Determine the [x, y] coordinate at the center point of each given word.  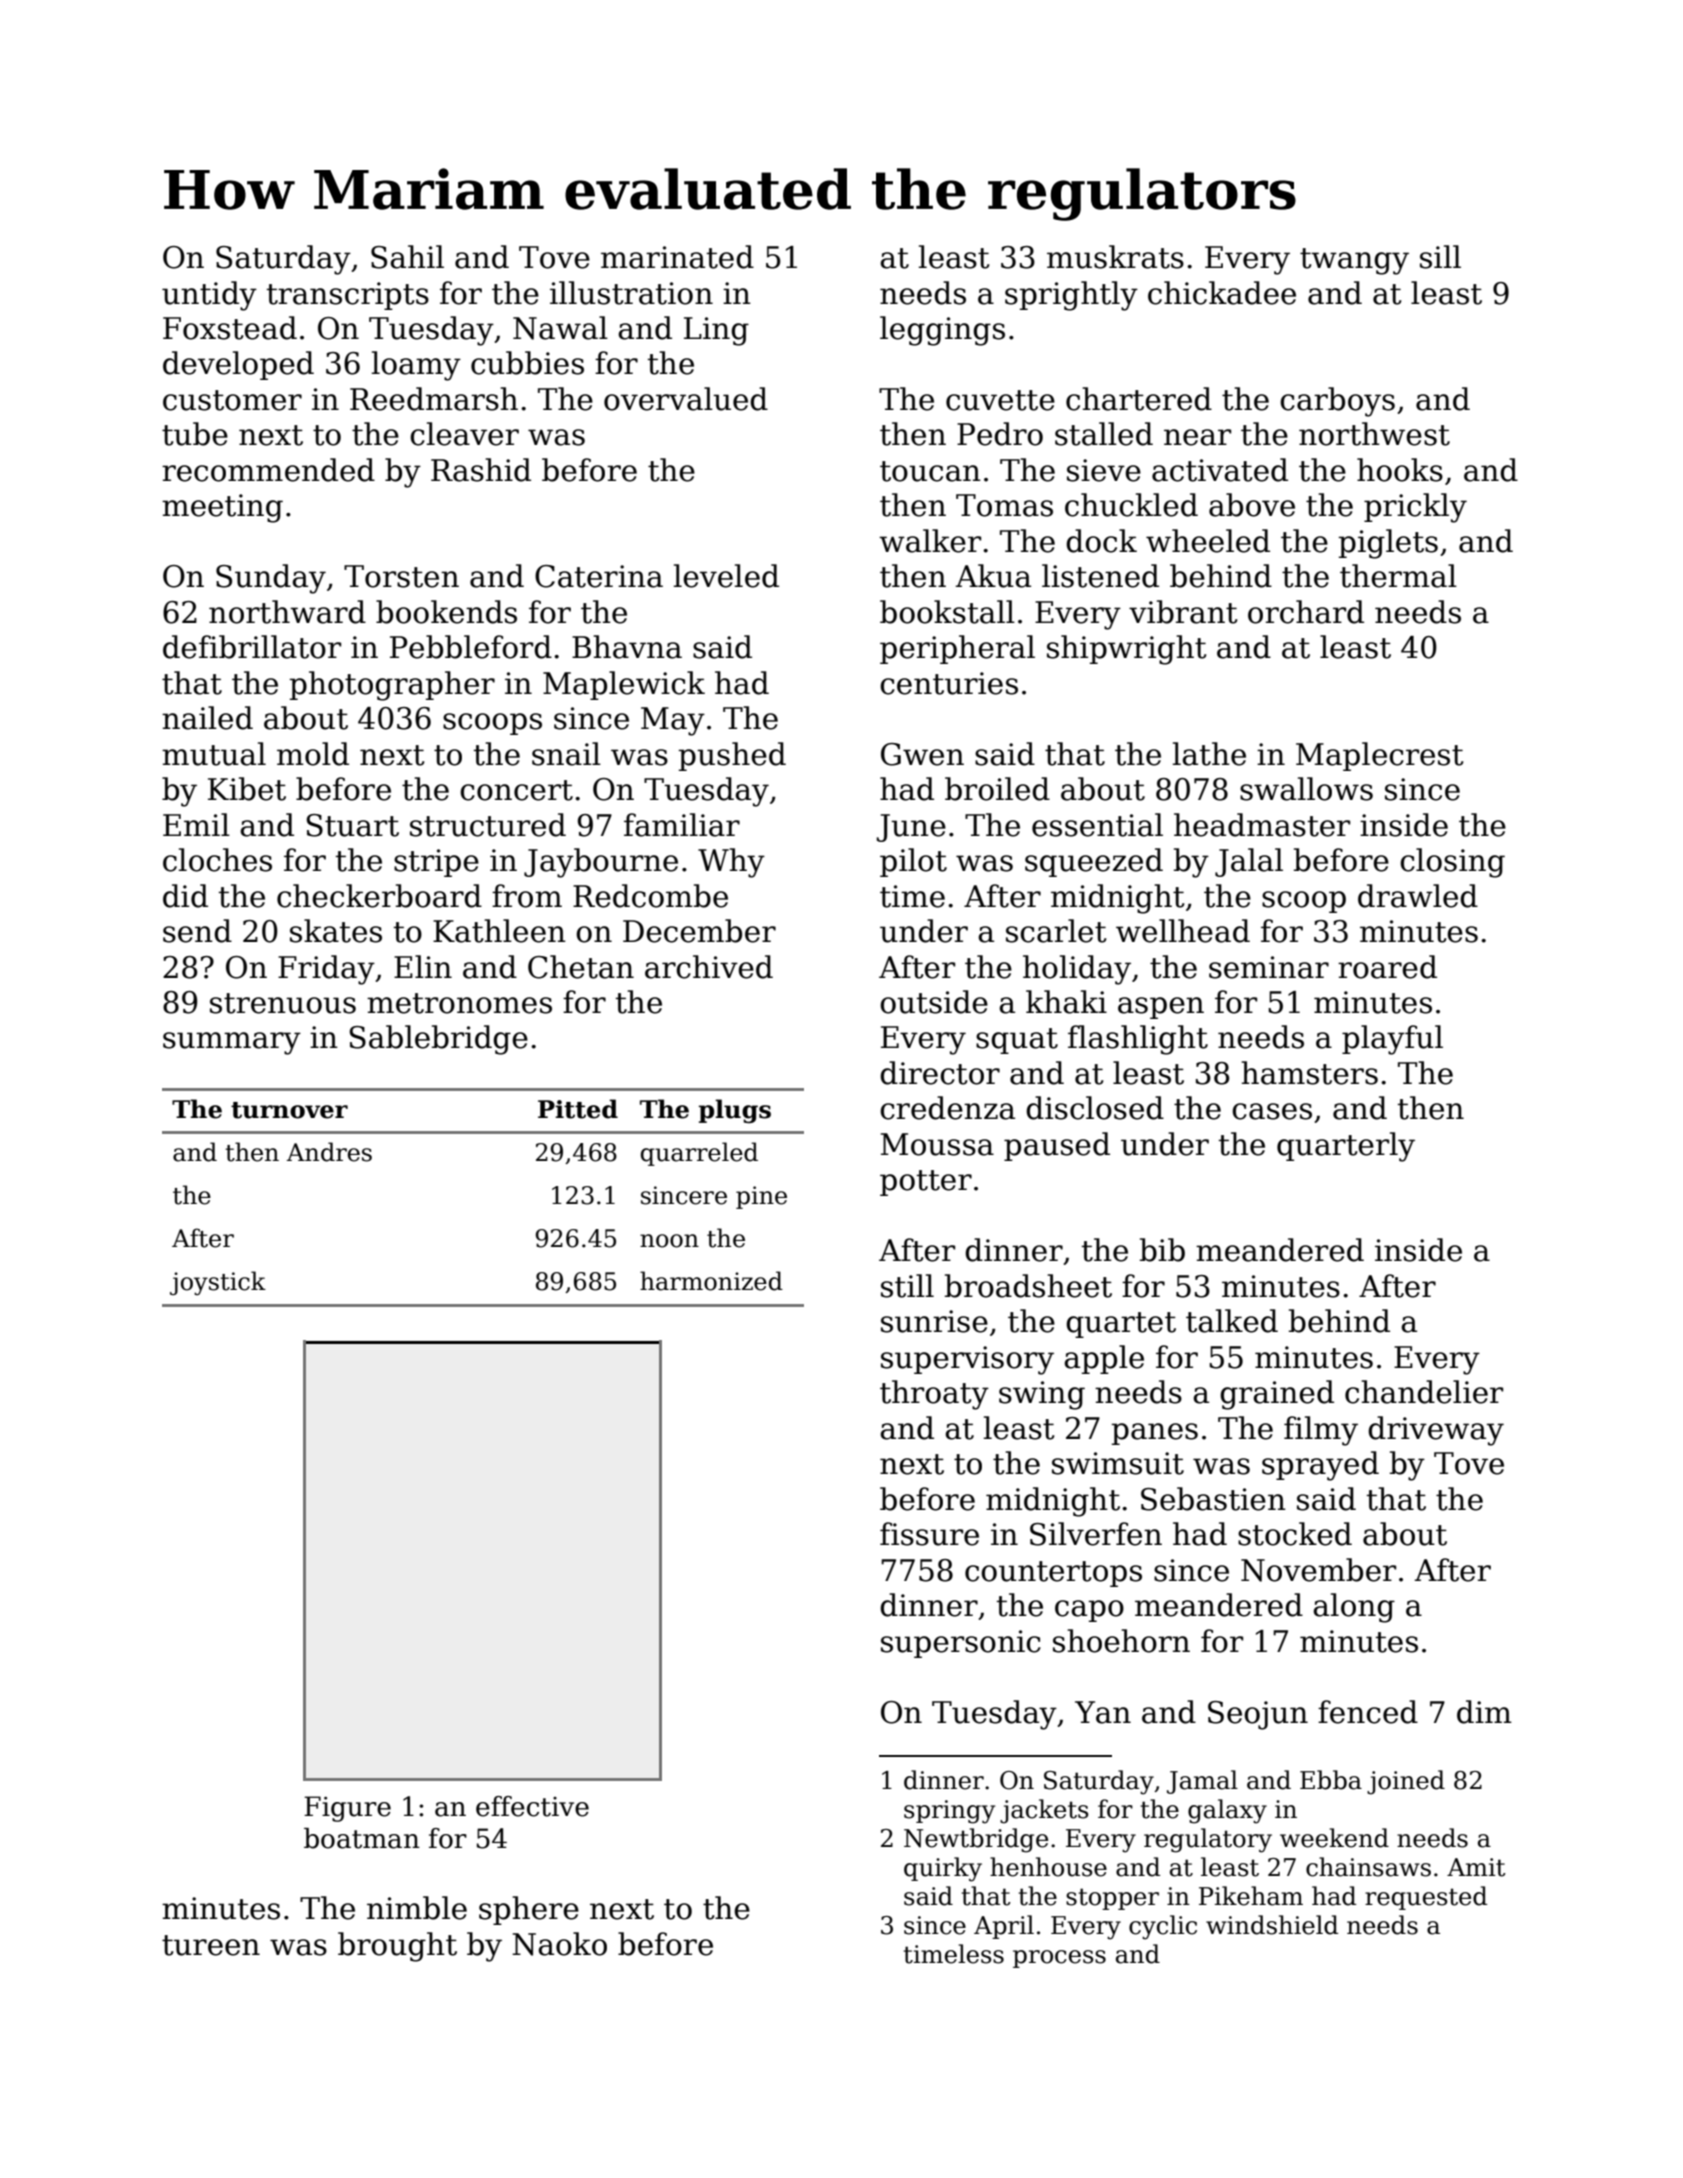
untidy [209, 296]
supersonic [961, 1644]
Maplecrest [1379, 756]
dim [1484, 1712]
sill [1440, 257]
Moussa [937, 1144]
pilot [913, 862]
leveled [726, 576]
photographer [392, 686]
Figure [347, 1809]
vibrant [1183, 612]
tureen [211, 1945]
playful [1392, 1040]
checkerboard [379, 896]
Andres [329, 1152]
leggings [942, 331]
